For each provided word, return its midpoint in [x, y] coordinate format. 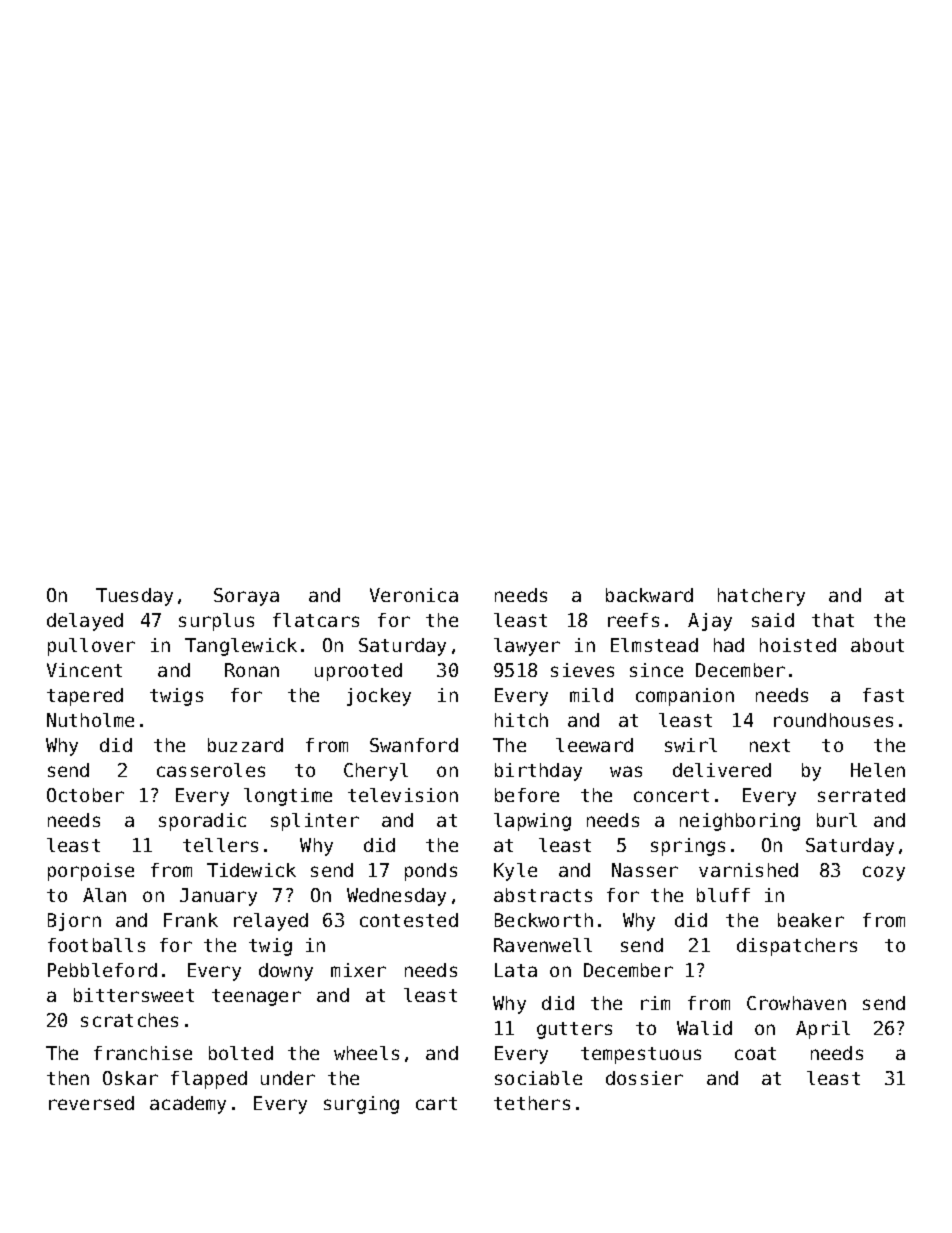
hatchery [761, 597]
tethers [532, 1103]
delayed [85, 622]
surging [361, 1105]
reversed [91, 1103]
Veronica [414, 595]
